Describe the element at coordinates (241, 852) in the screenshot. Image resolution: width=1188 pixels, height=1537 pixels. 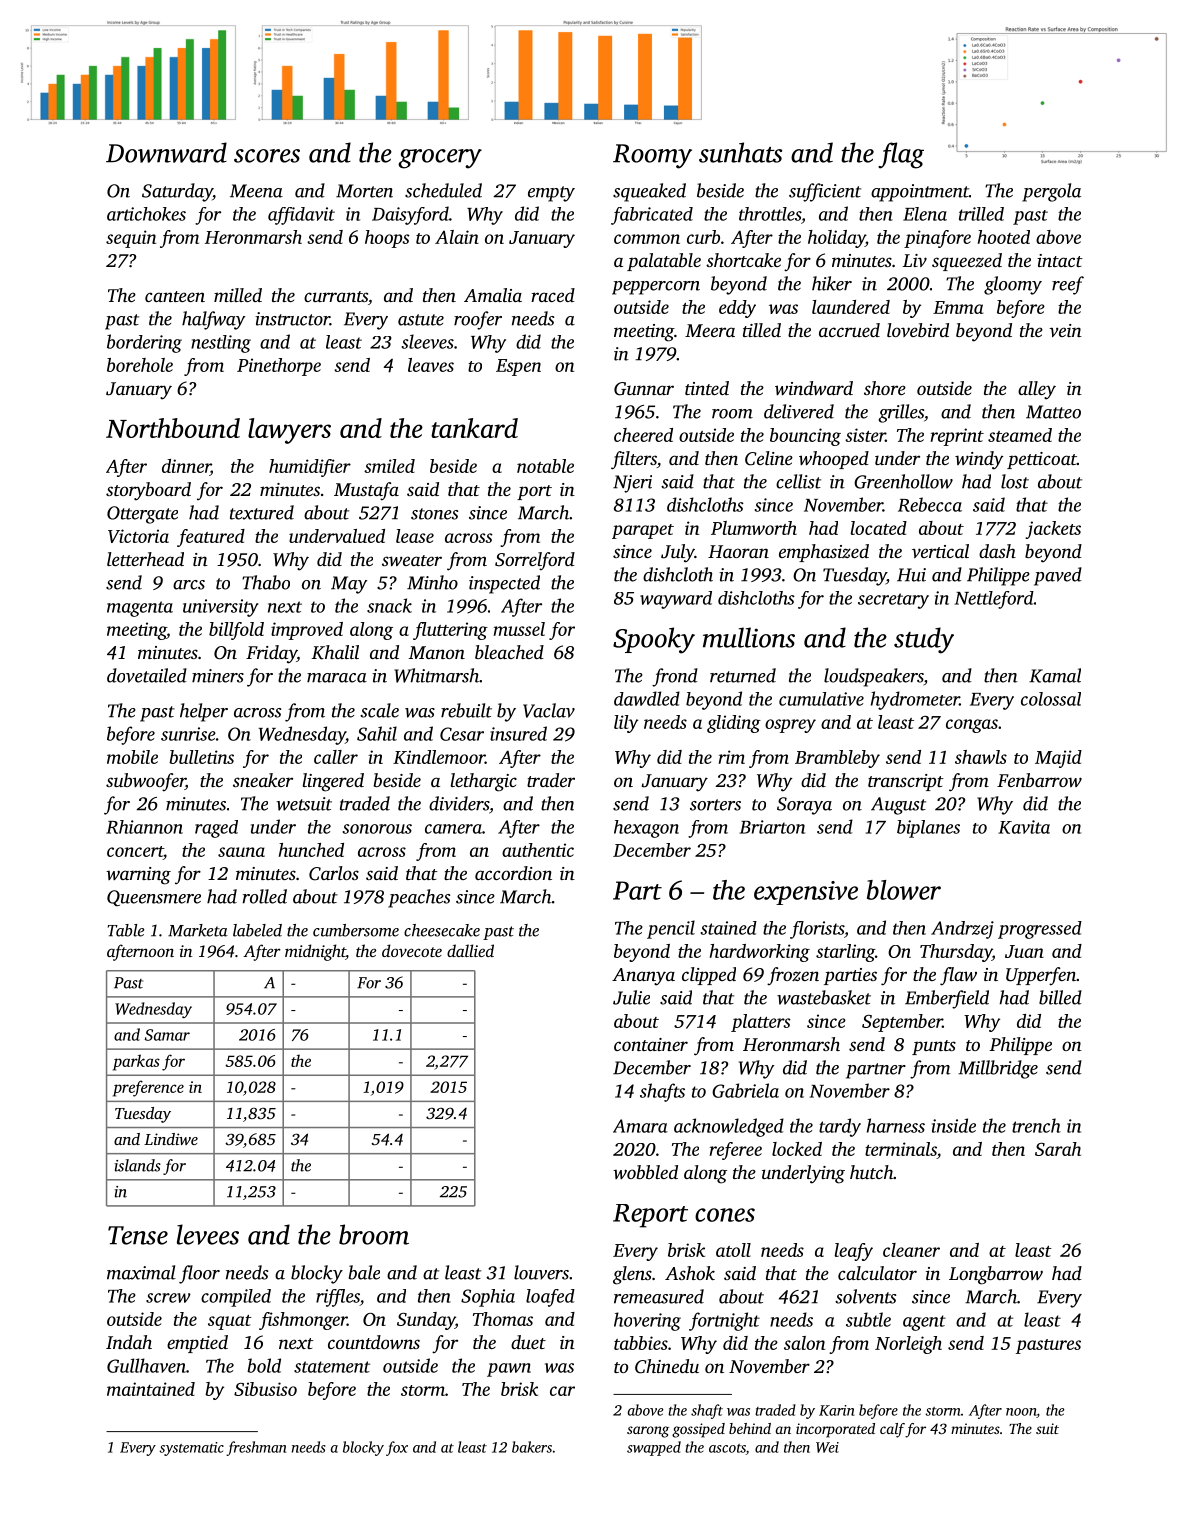
I see `sauna` at that location.
